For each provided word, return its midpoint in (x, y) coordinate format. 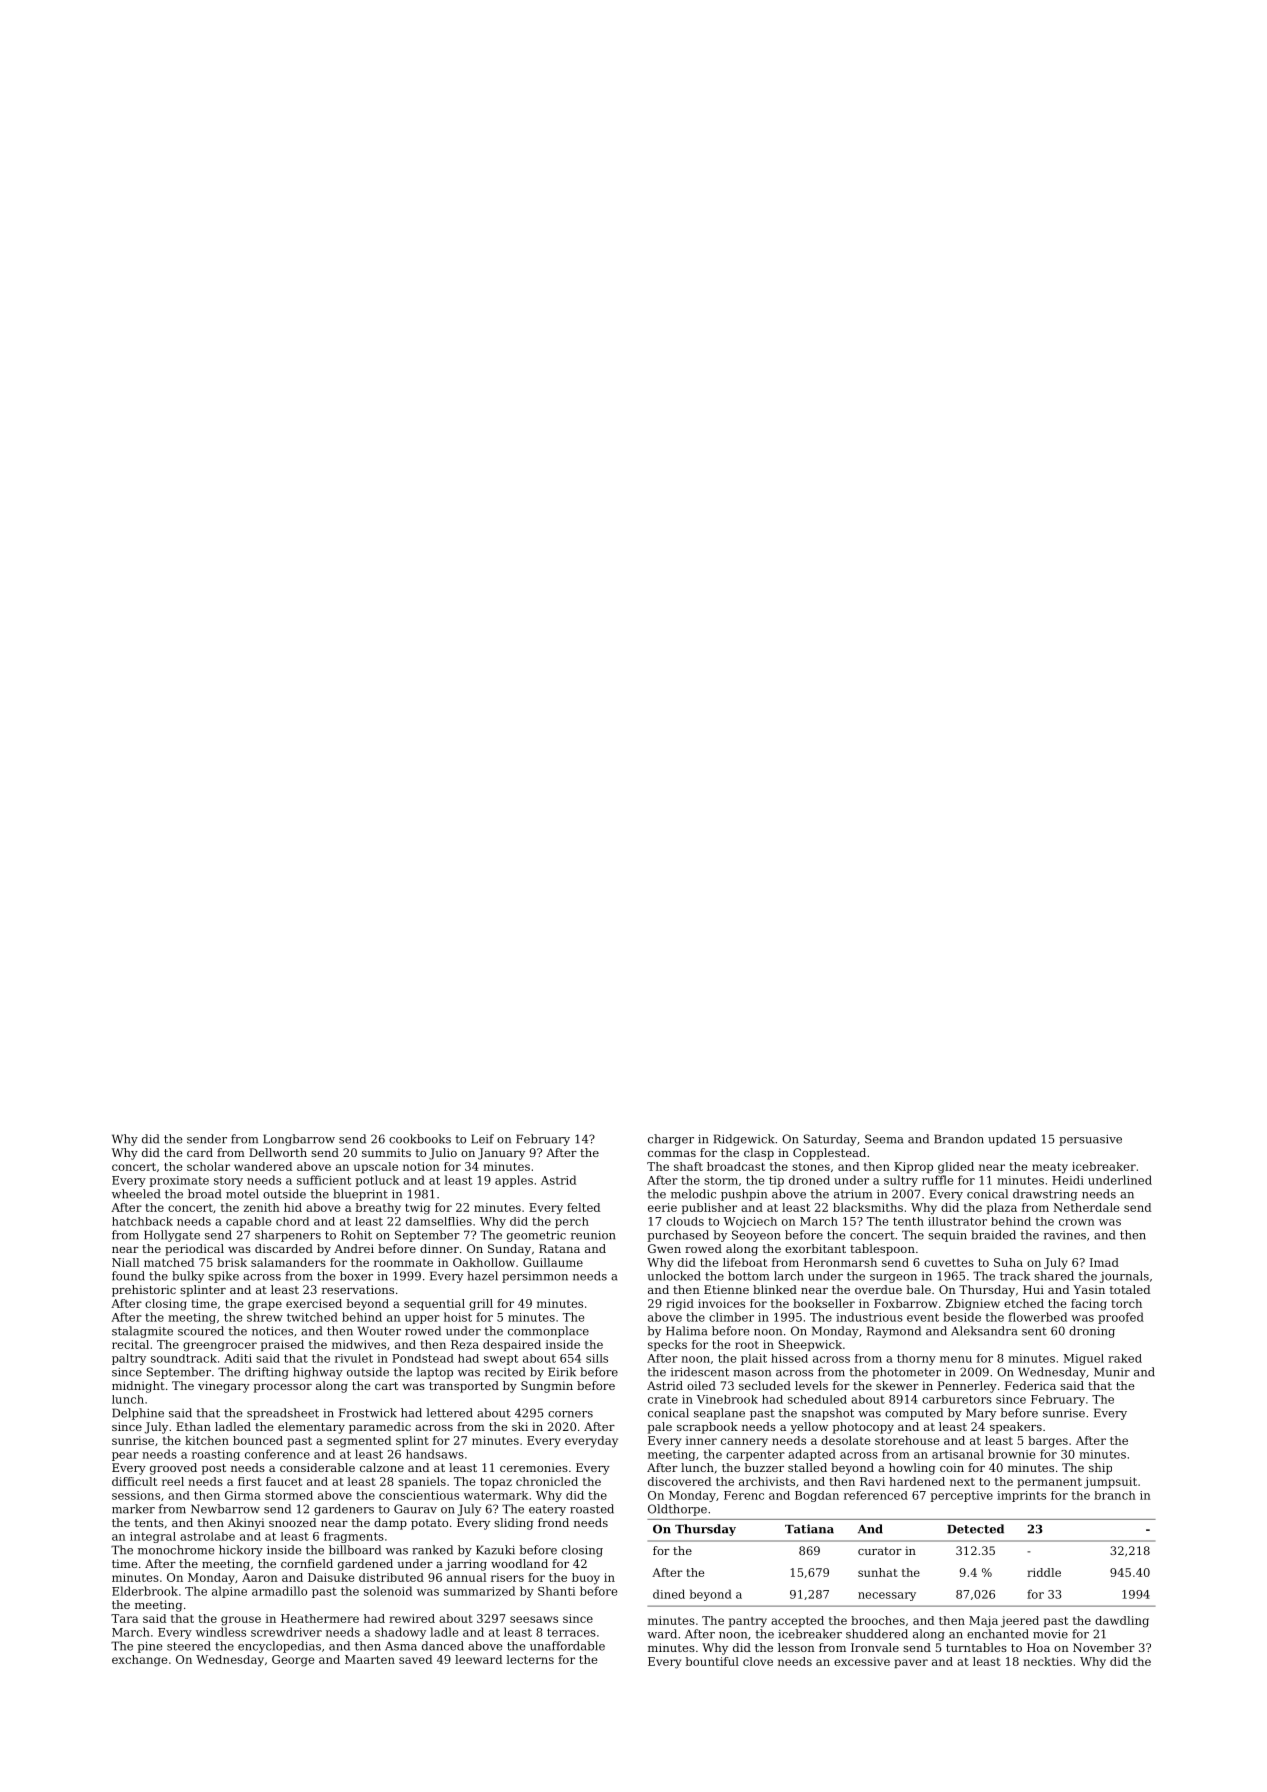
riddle (1044, 1572)
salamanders (288, 1262)
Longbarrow (299, 1140)
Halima (686, 1331)
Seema (884, 1139)
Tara (124, 1618)
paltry (129, 1359)
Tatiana (809, 1529)
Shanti (556, 1591)
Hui (1033, 1289)
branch (1114, 1495)
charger (671, 1140)
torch (1127, 1303)
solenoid (388, 1591)
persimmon (535, 1277)
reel (173, 1481)
